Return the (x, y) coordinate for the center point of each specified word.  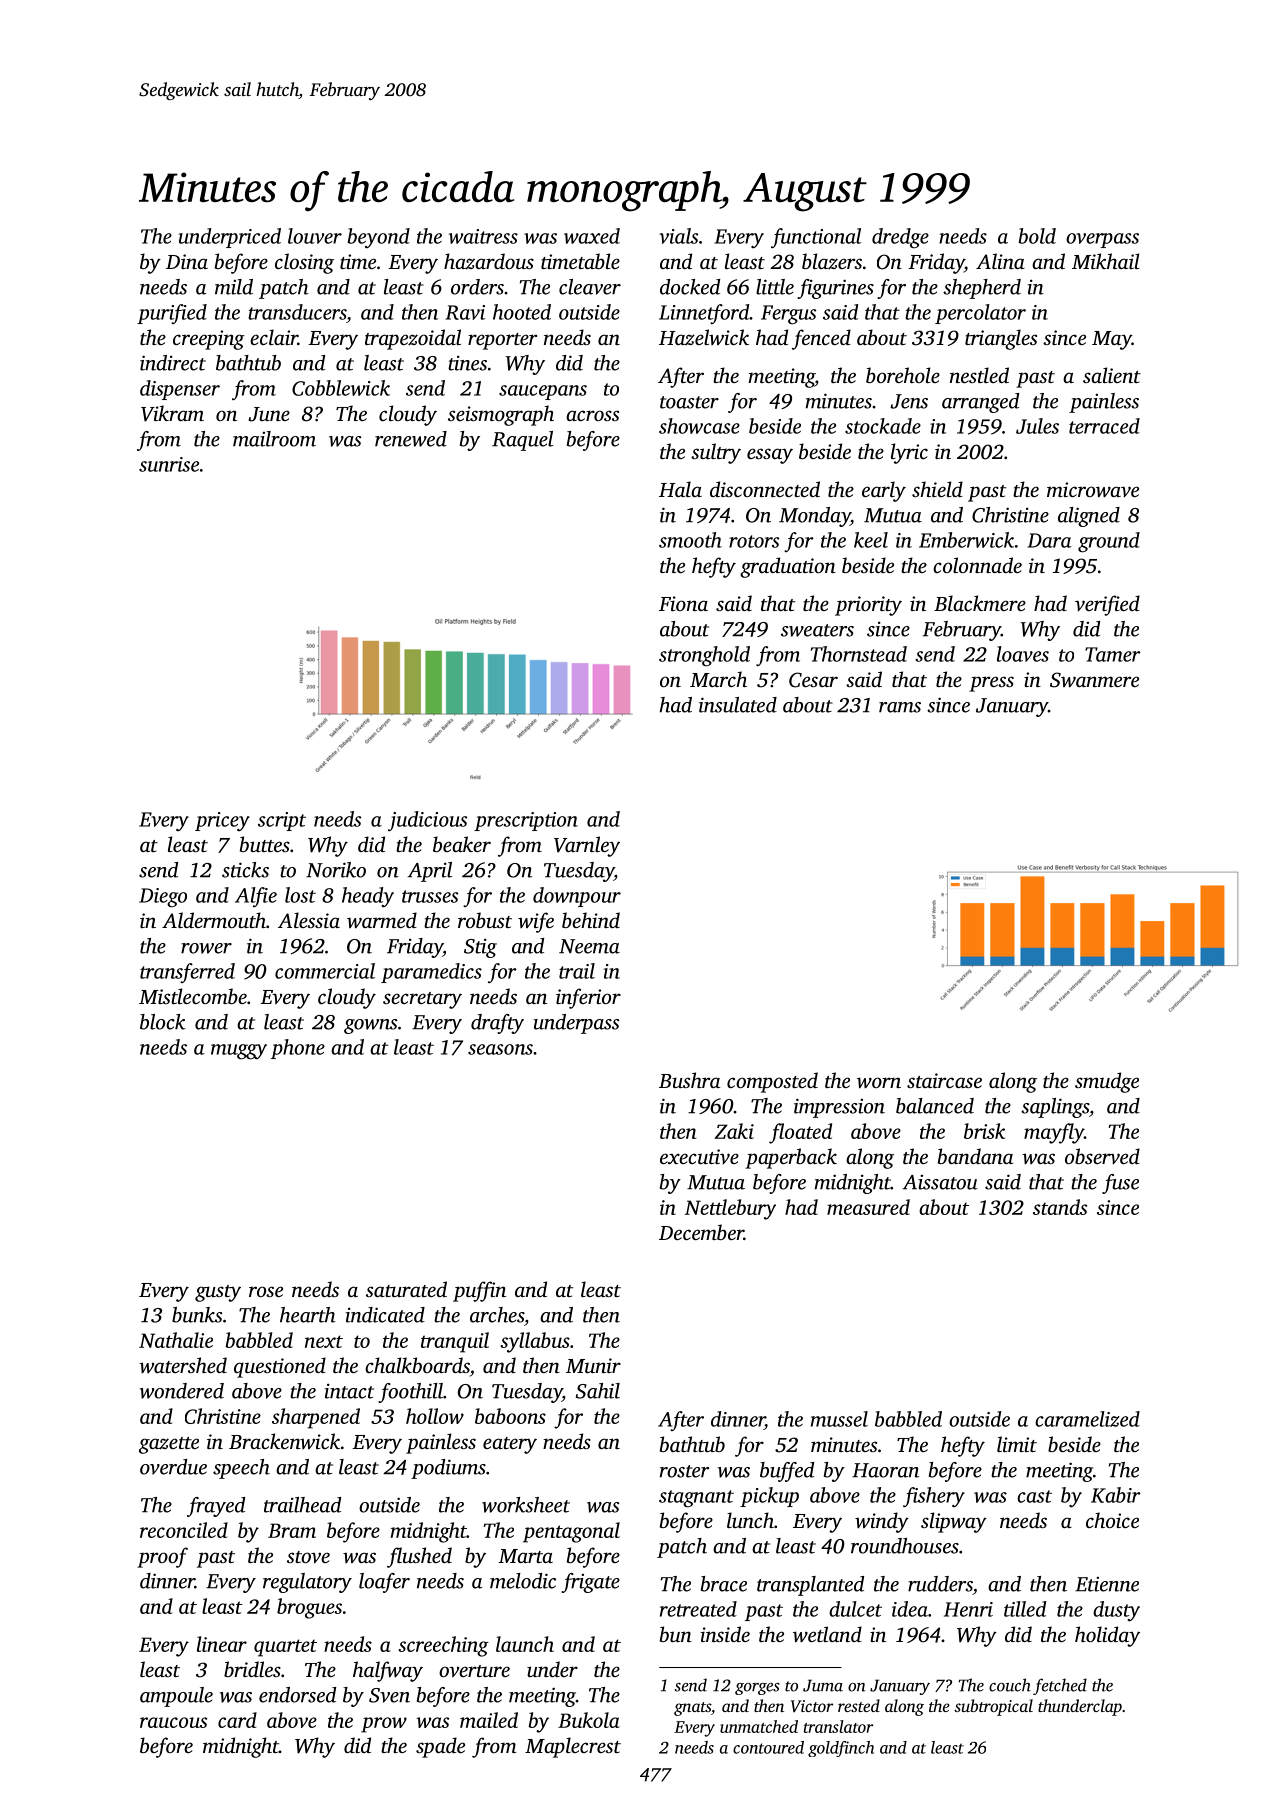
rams (900, 707)
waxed (592, 236)
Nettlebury (730, 1209)
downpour (577, 897)
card (237, 1720)
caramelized (1087, 1419)
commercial (325, 971)
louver (315, 236)
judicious (427, 821)
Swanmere (1094, 680)
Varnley (587, 846)
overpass (1102, 240)
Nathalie (176, 1340)
